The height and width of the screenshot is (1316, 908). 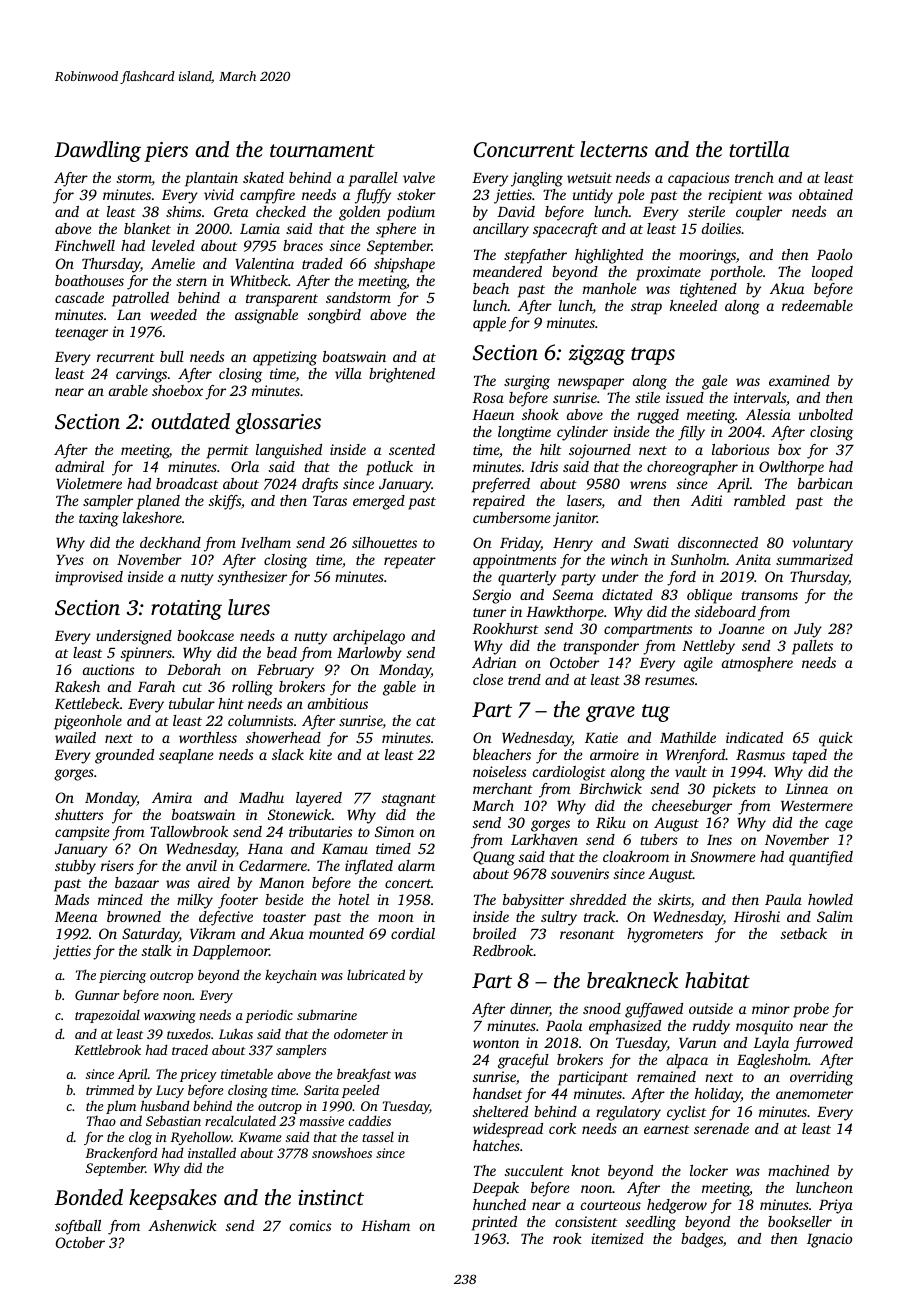 What do you see at coordinates (263, 177) in the screenshot?
I see `skated` at bounding box center [263, 177].
